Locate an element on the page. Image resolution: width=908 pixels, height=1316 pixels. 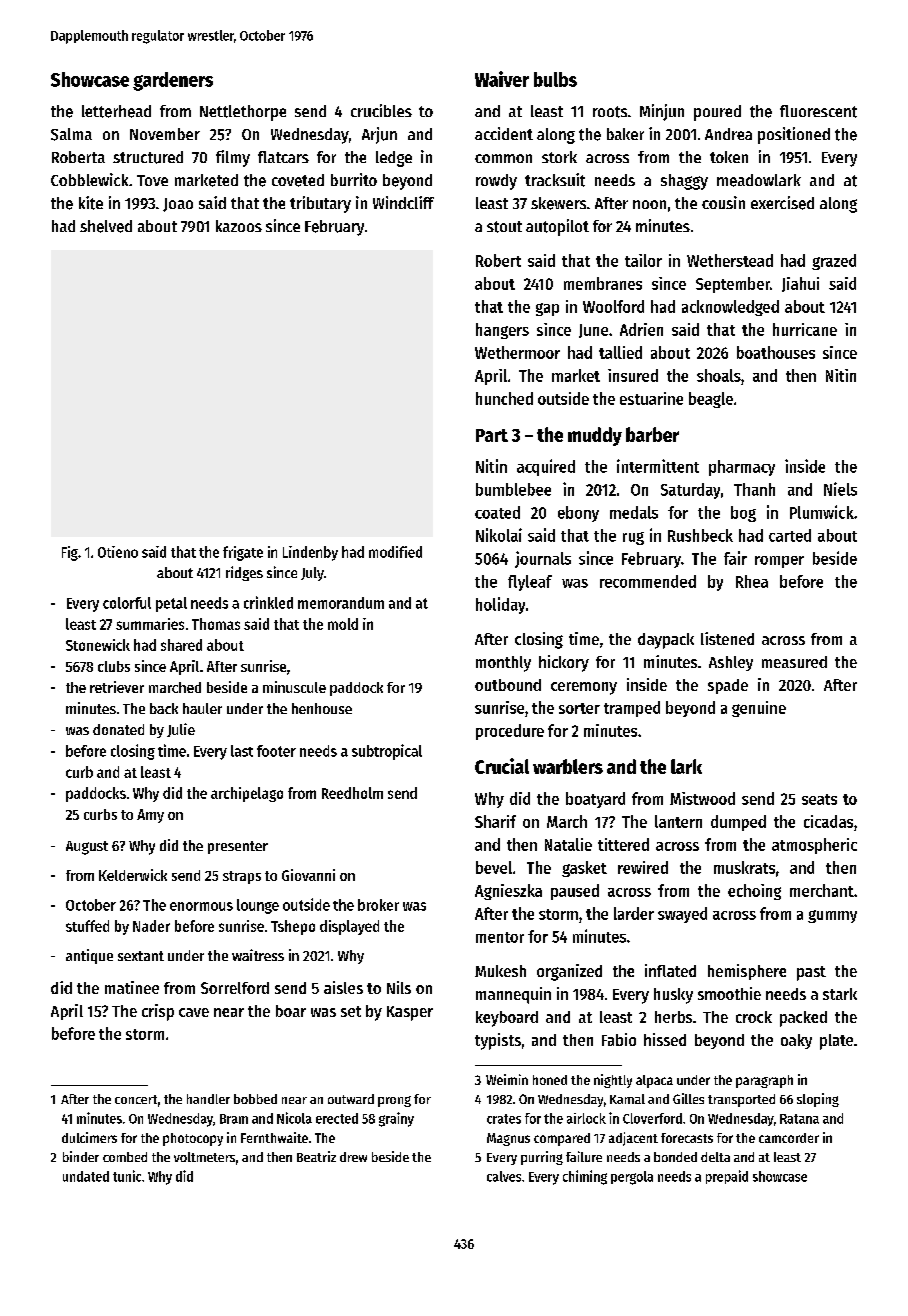
crucibles is located at coordinates (381, 110).
